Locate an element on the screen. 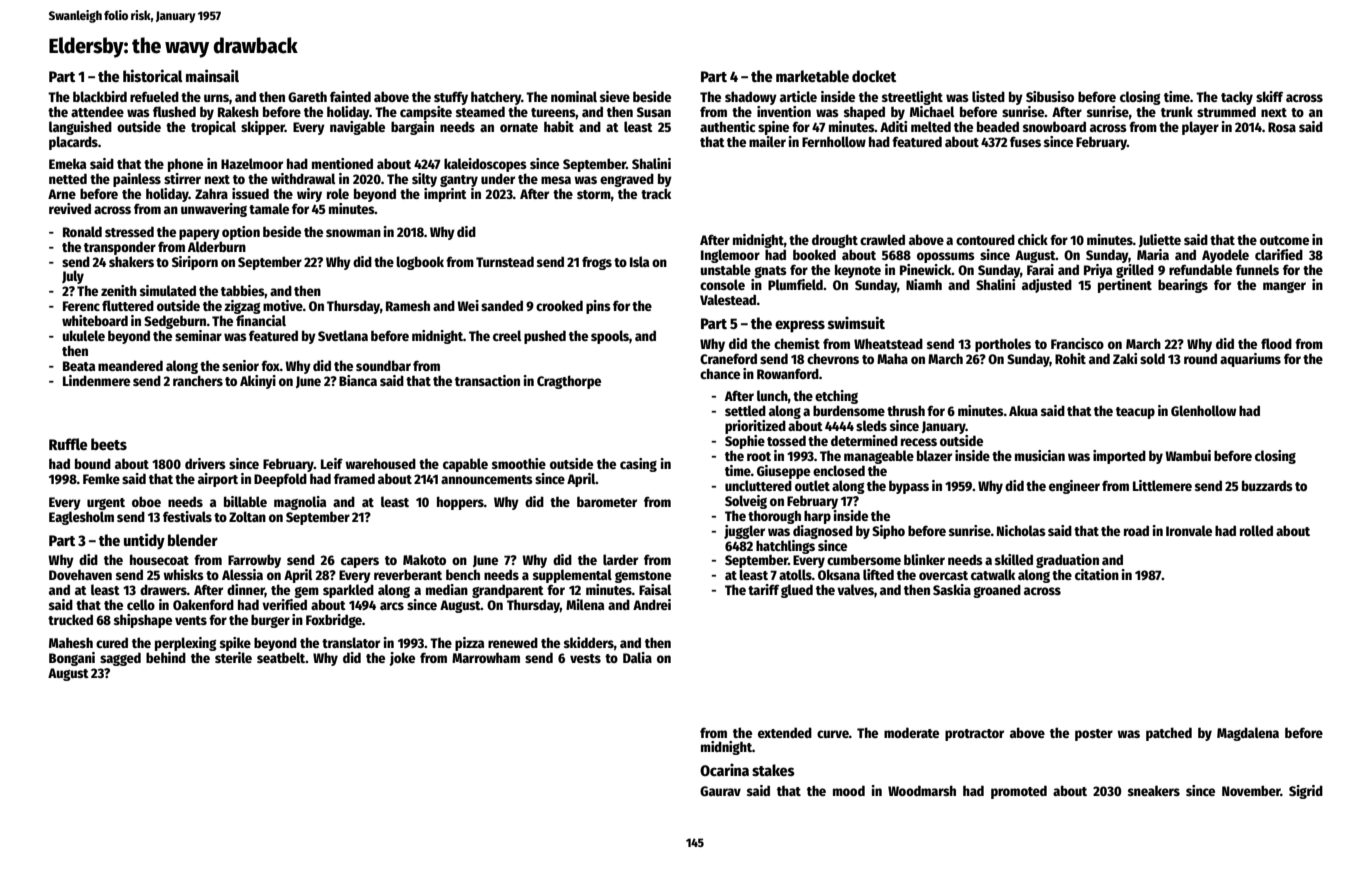  Gaurav is located at coordinates (720, 791).
